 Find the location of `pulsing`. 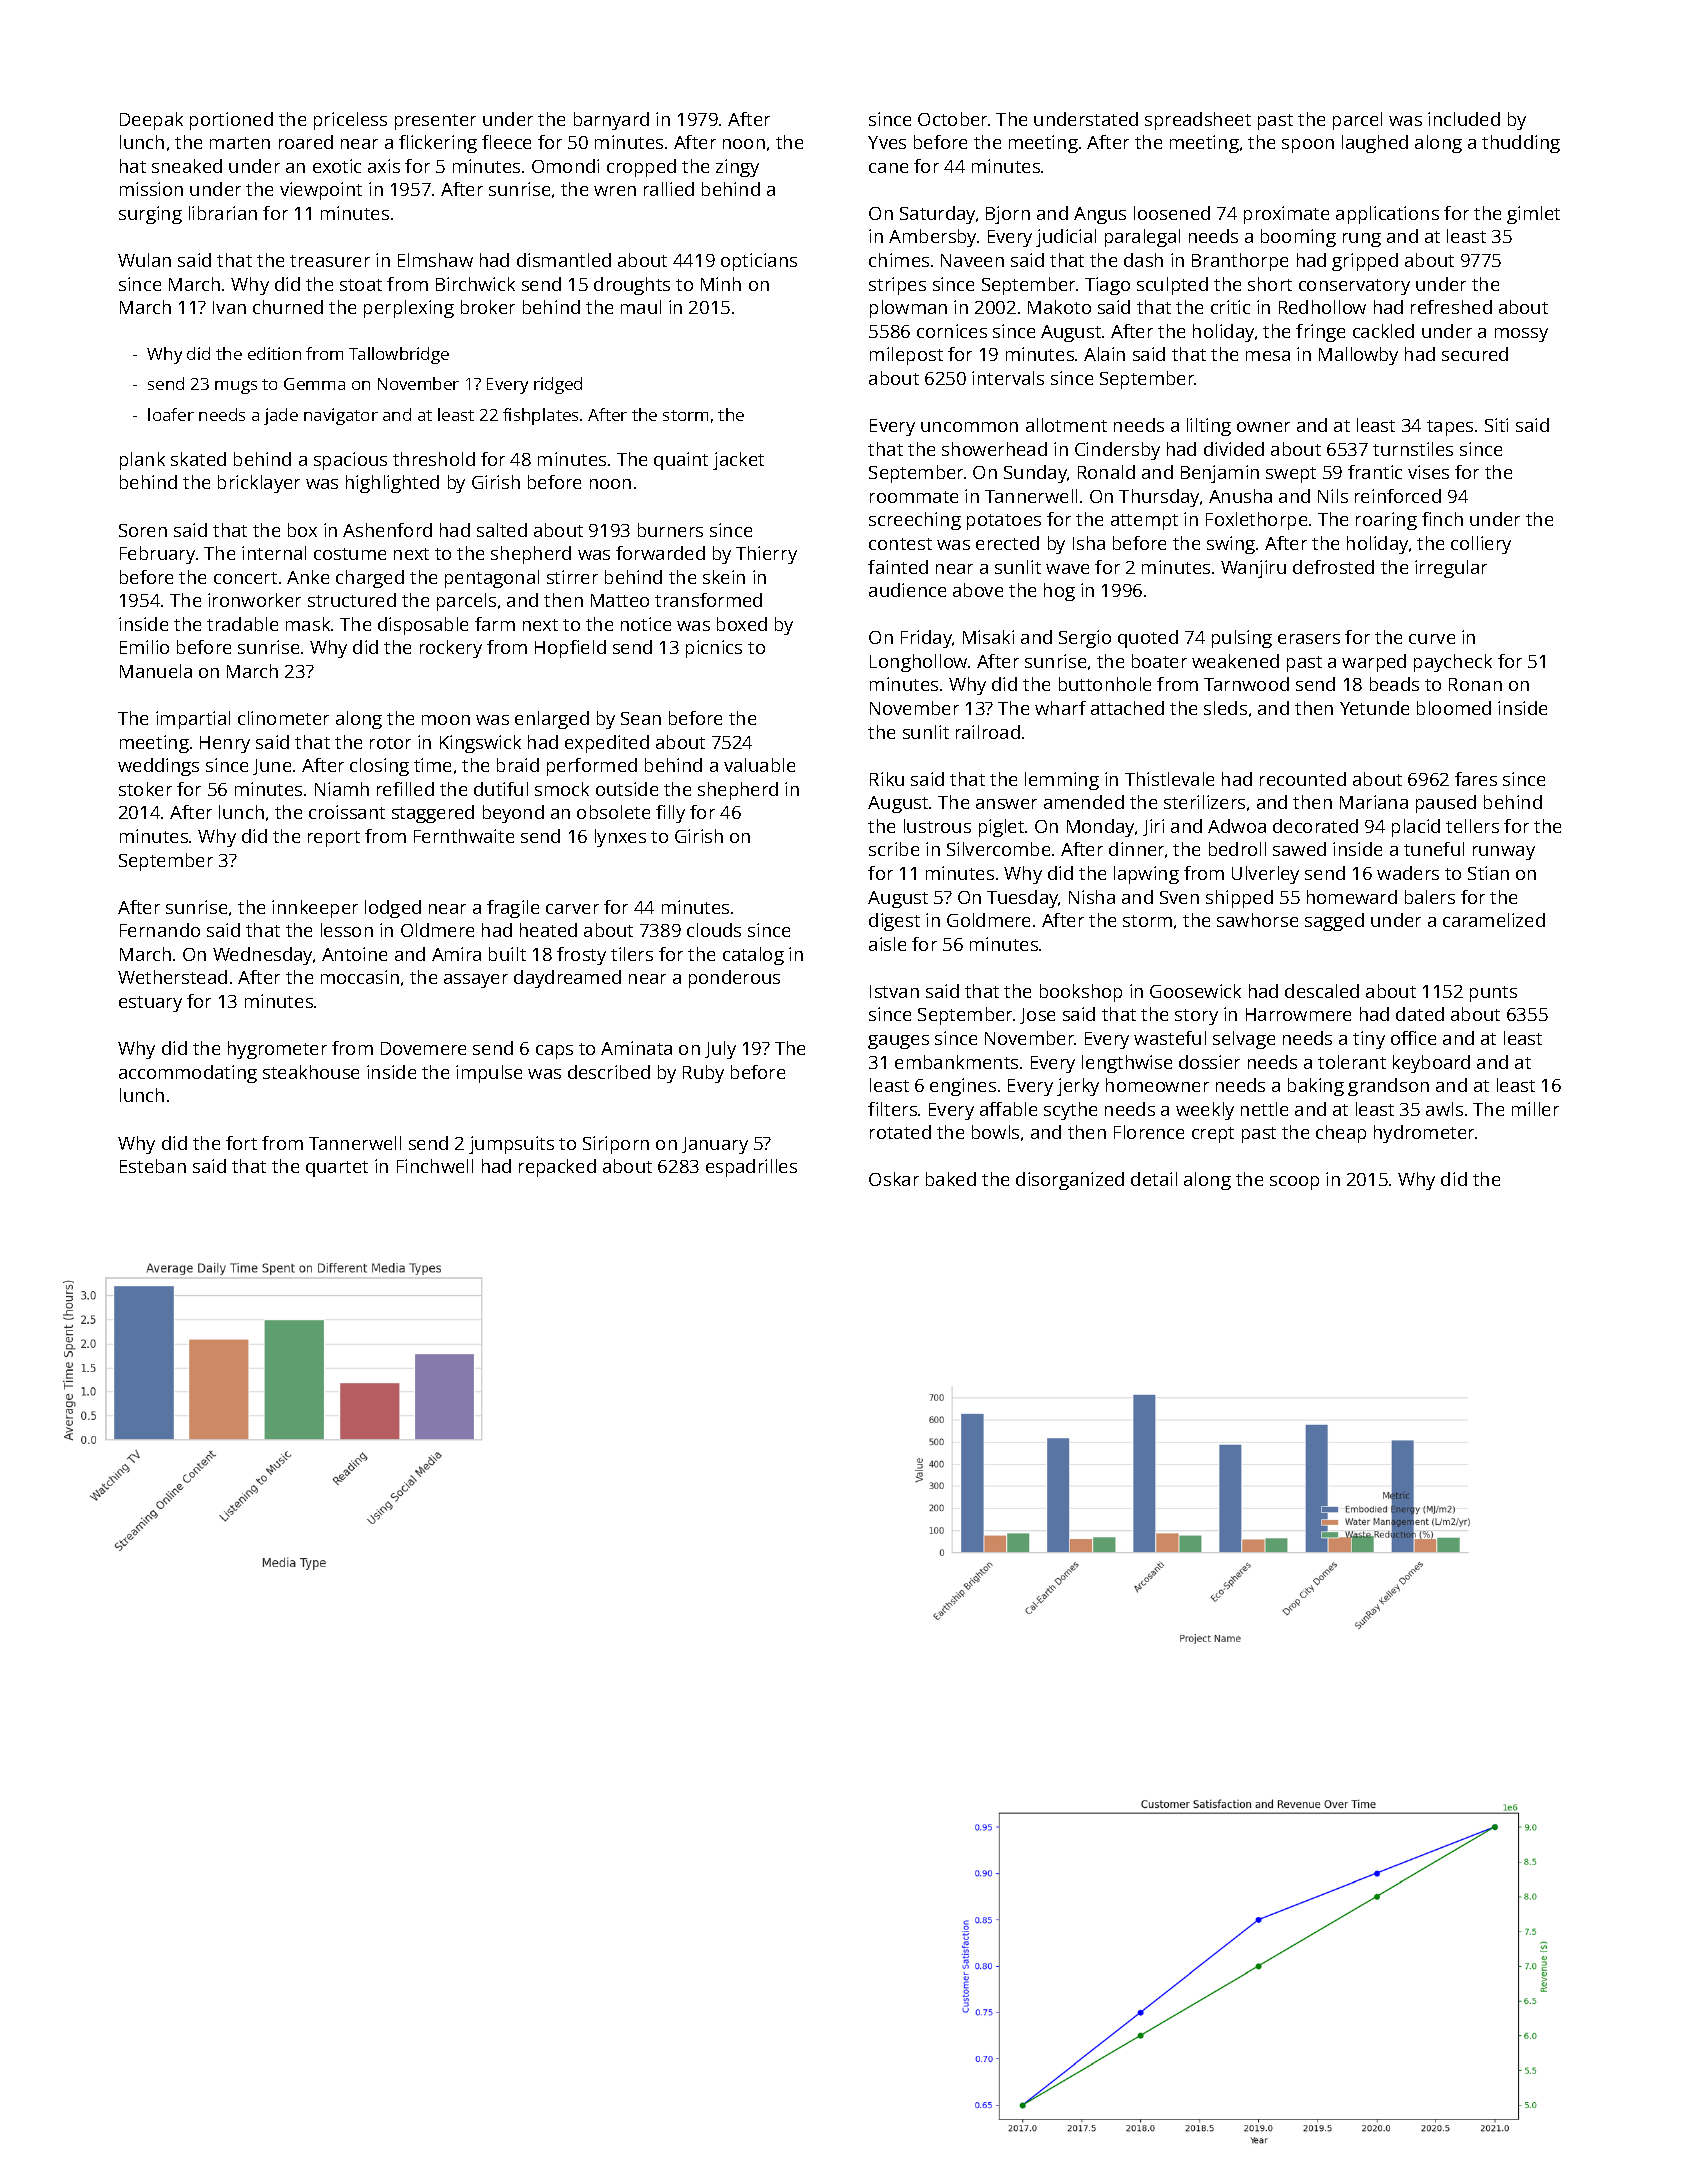

pulsing is located at coordinates (1242, 639).
